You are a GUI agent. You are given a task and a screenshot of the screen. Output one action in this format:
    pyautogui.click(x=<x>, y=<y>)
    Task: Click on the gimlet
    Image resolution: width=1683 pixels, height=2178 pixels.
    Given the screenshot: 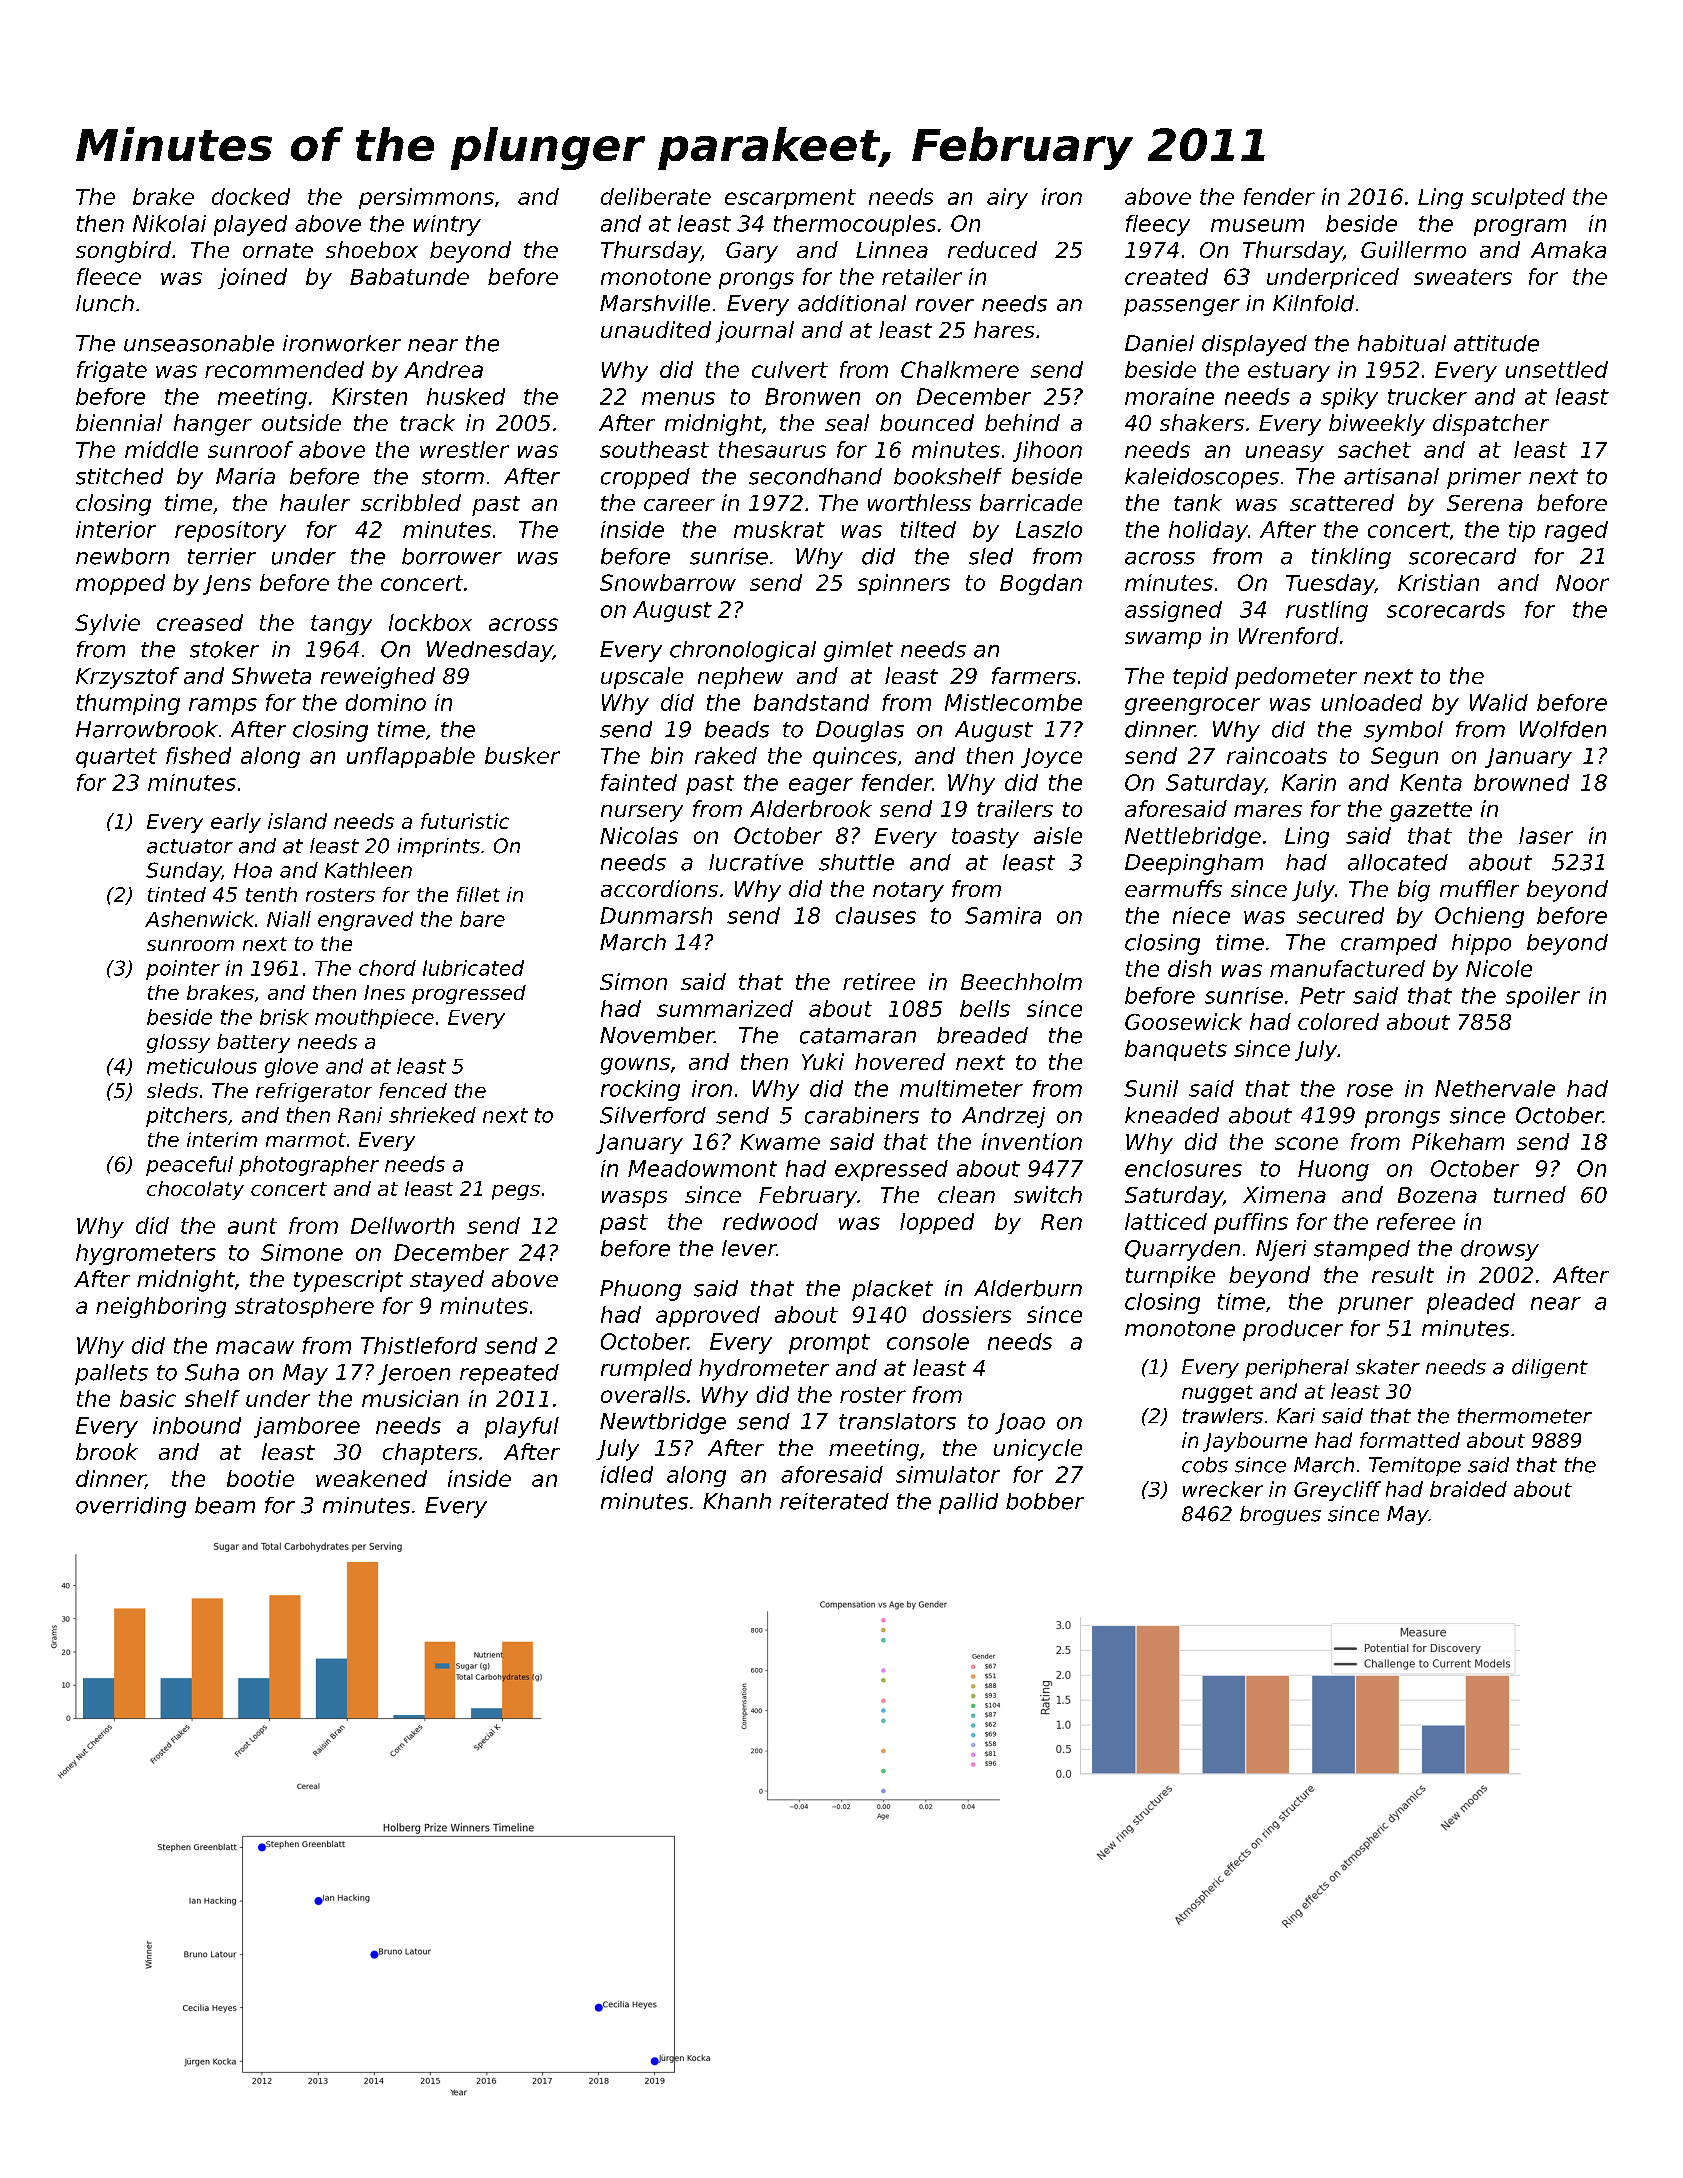 What is the action you would take?
    pyautogui.click(x=858, y=651)
